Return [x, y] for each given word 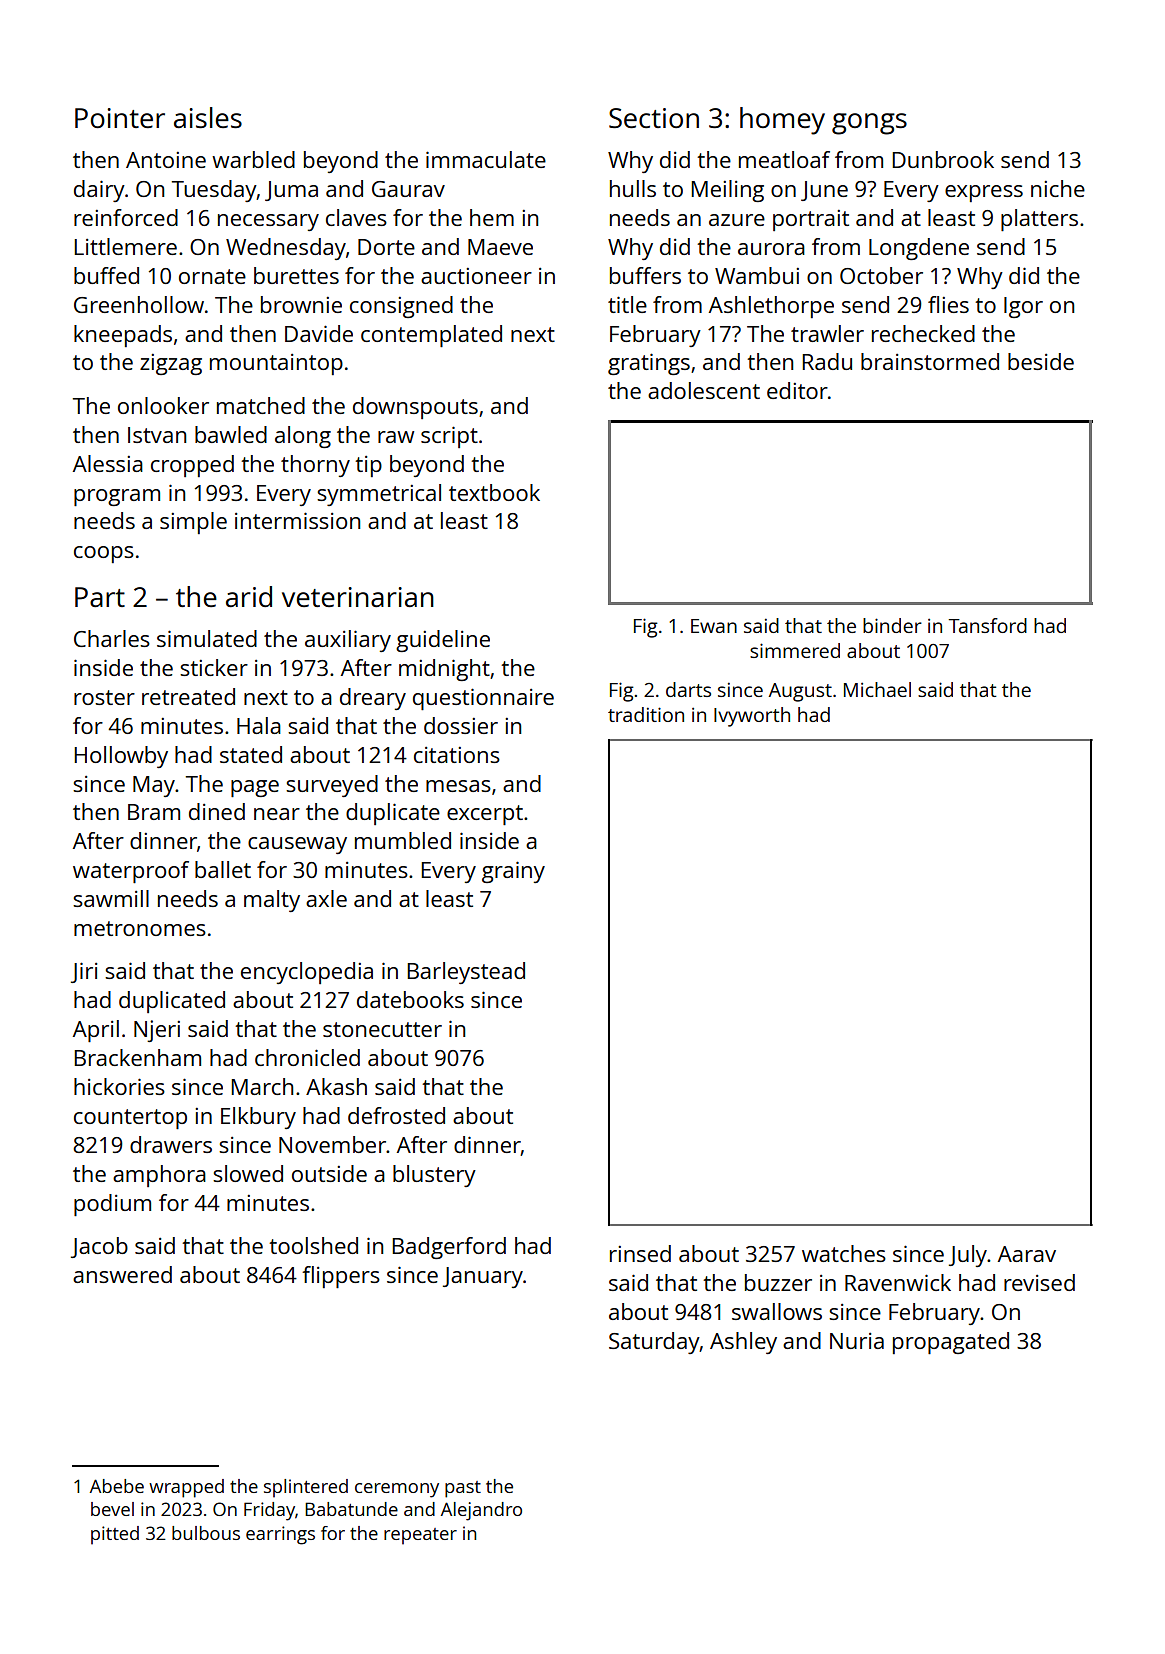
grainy [513, 872]
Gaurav [408, 189]
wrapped [186, 1488]
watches [844, 1253]
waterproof [131, 872]
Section [654, 118]
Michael [877, 689]
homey [782, 121]
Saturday [654, 1343]
